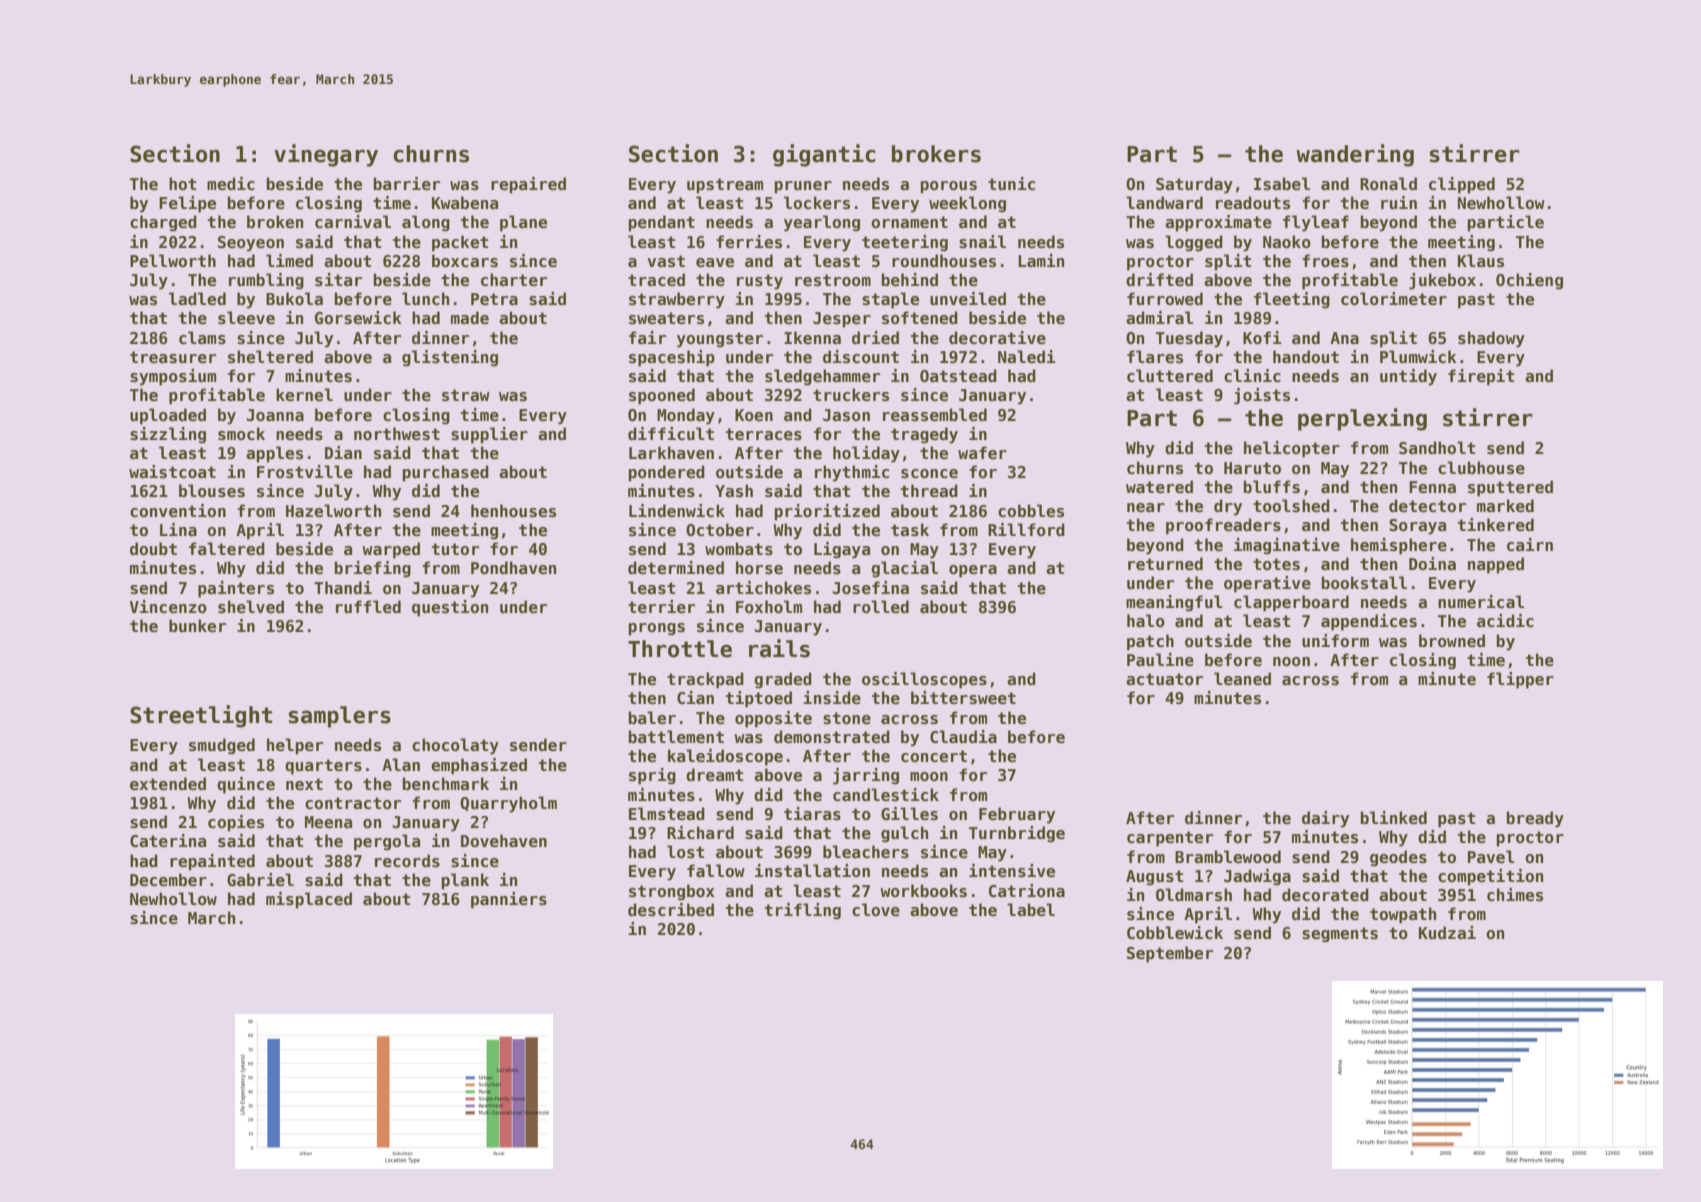  Describe the element at coordinates (326, 155) in the page. I see `vinegary` at that location.
